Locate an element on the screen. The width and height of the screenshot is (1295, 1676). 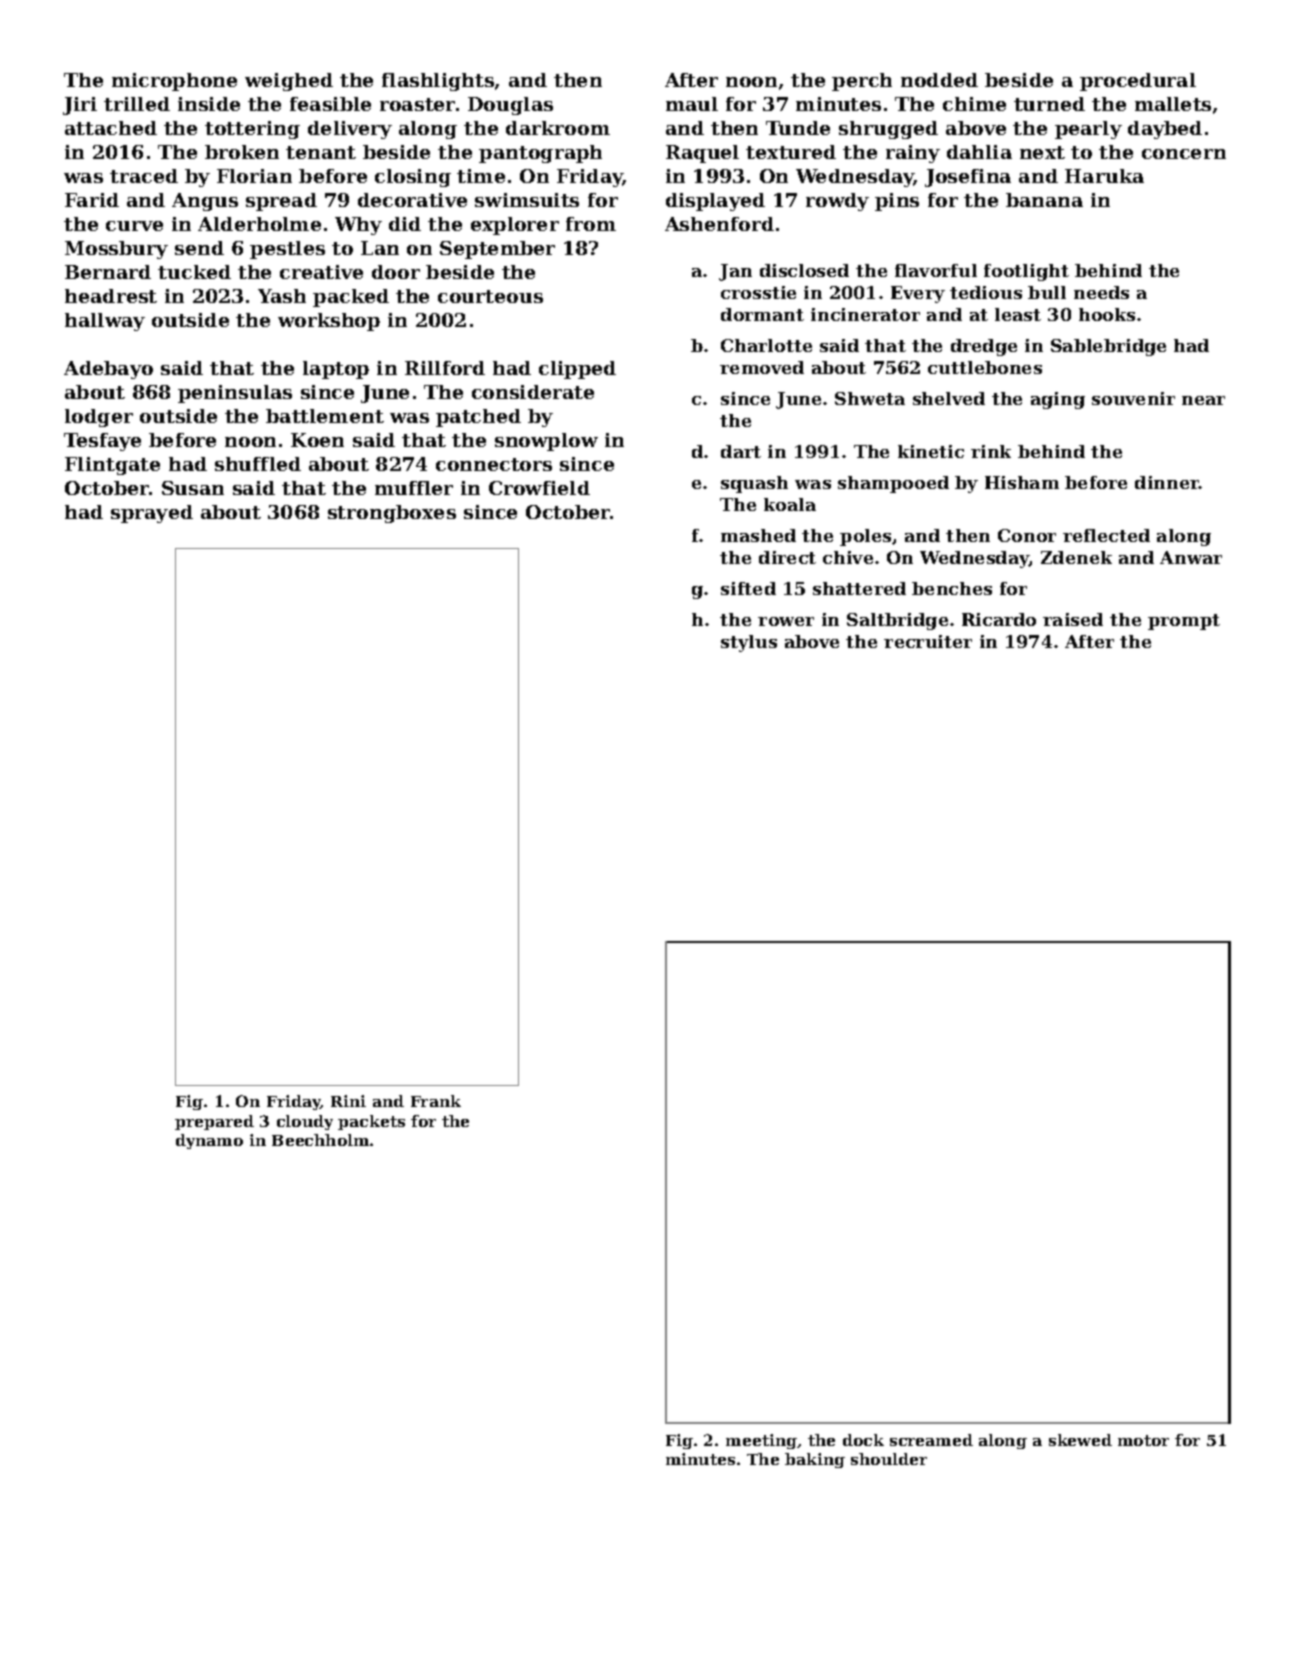
maul is located at coordinates (692, 104).
